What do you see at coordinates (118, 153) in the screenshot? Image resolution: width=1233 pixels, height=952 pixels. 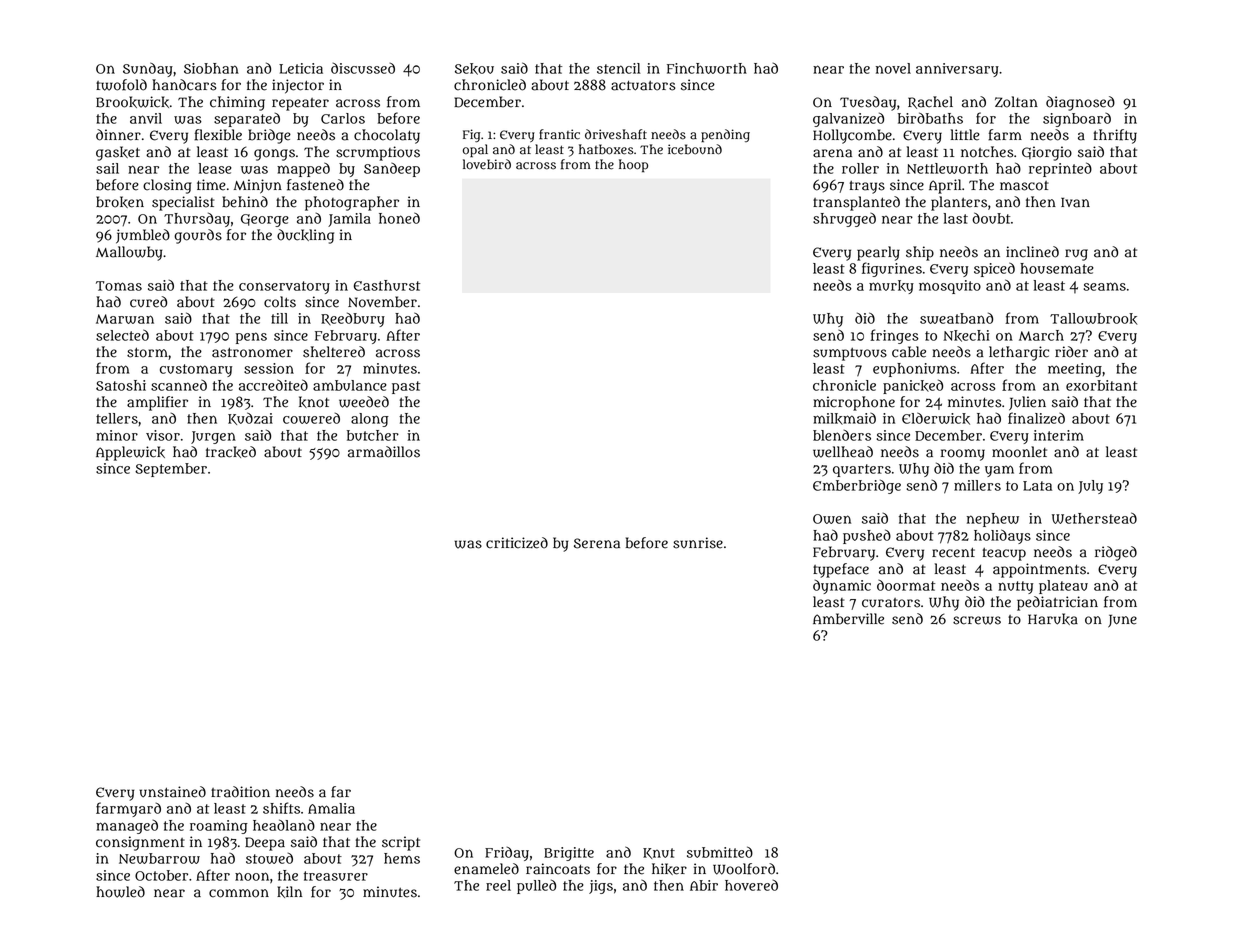 I see `gasket` at bounding box center [118, 153].
